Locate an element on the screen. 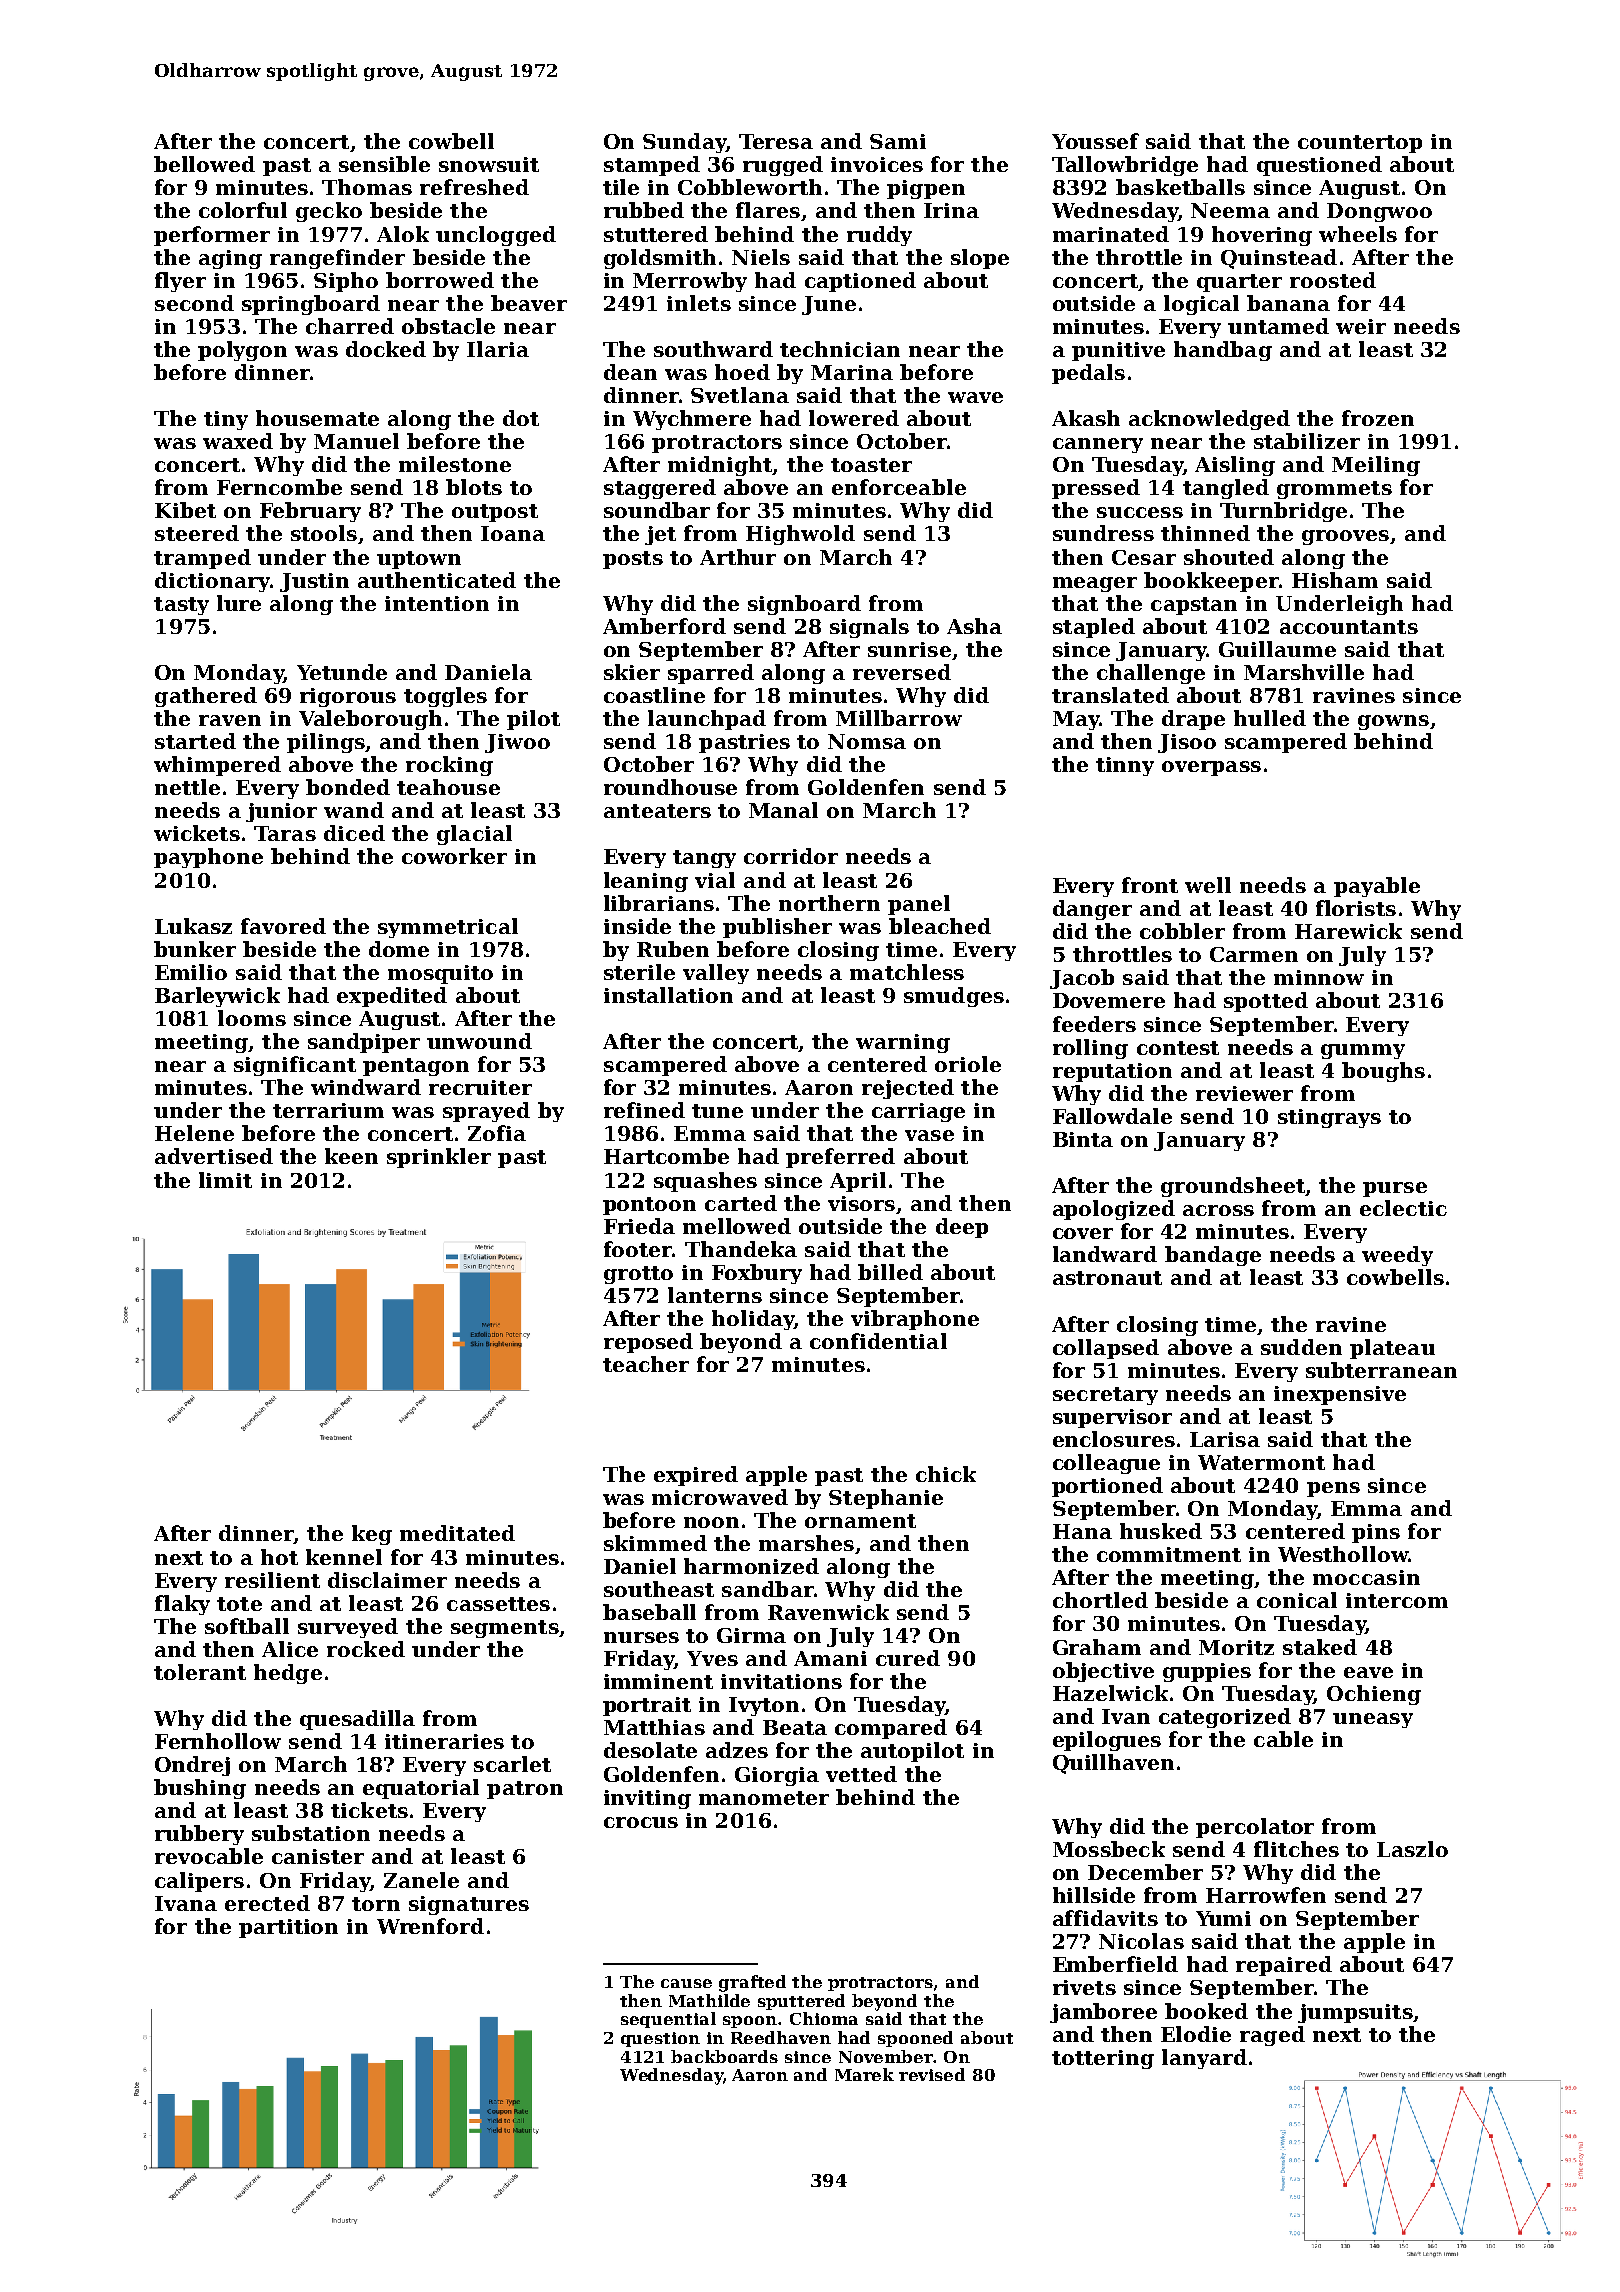 This screenshot has height=2292, width=1620. patron is located at coordinates (525, 1790).
